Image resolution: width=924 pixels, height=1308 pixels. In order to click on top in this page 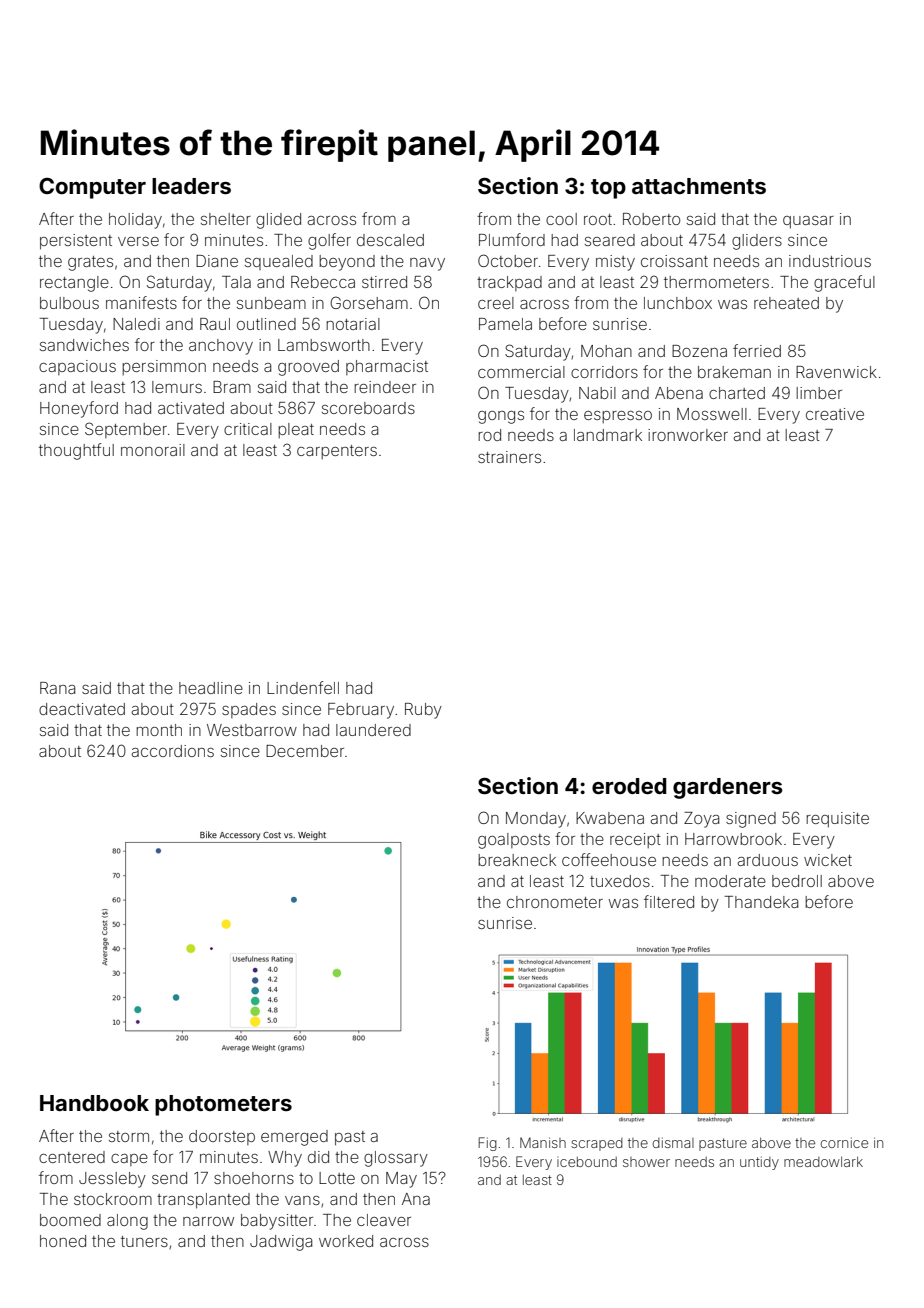, I will do `click(608, 189)`.
